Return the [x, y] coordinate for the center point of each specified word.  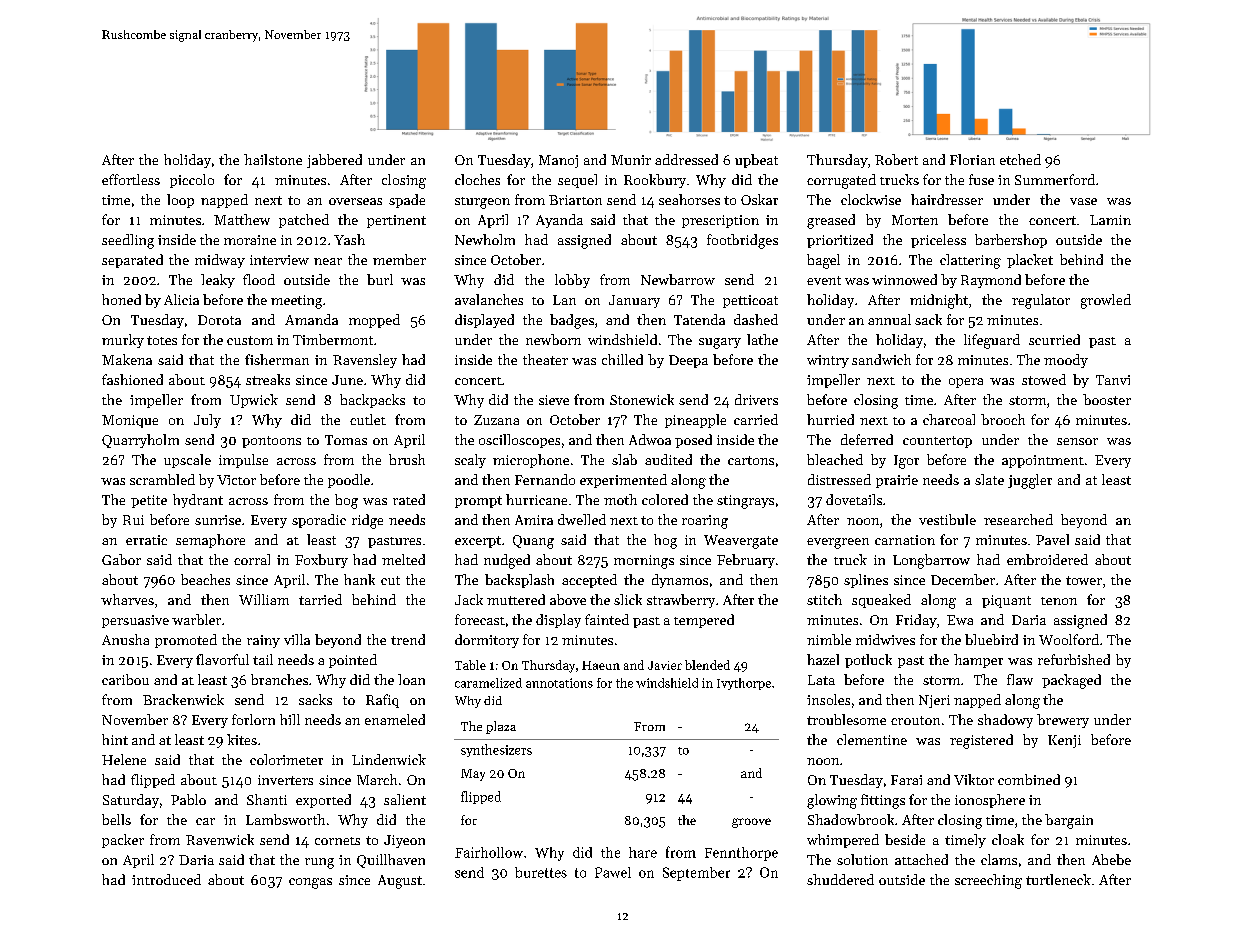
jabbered [334, 161]
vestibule [947, 519]
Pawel [613, 872]
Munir [631, 160]
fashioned [132, 379]
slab [624, 459]
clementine [872, 739]
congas [310, 883]
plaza [501, 727]
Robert [896, 159]
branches [279, 679]
